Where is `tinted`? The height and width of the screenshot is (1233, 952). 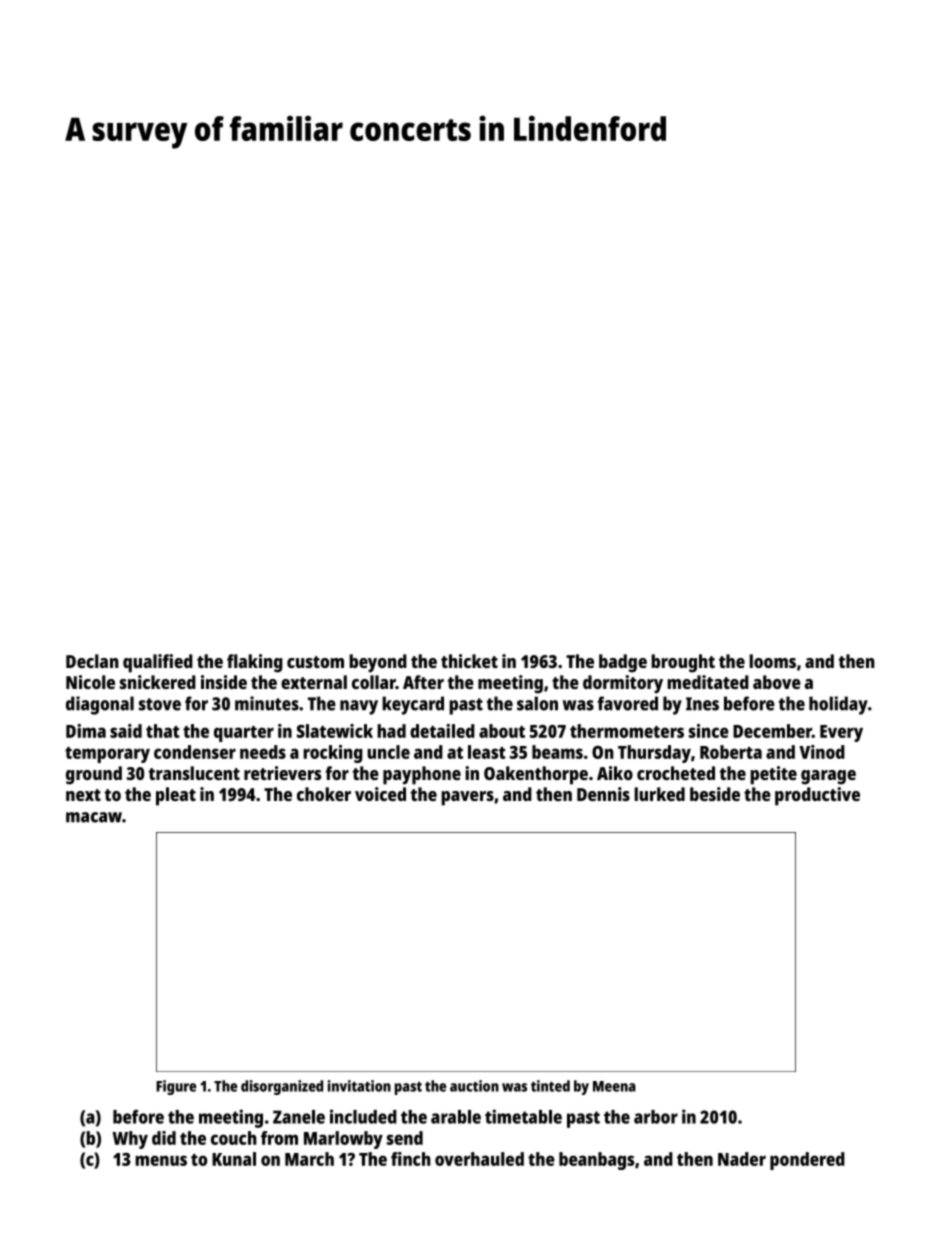
tinted is located at coordinates (550, 1086).
